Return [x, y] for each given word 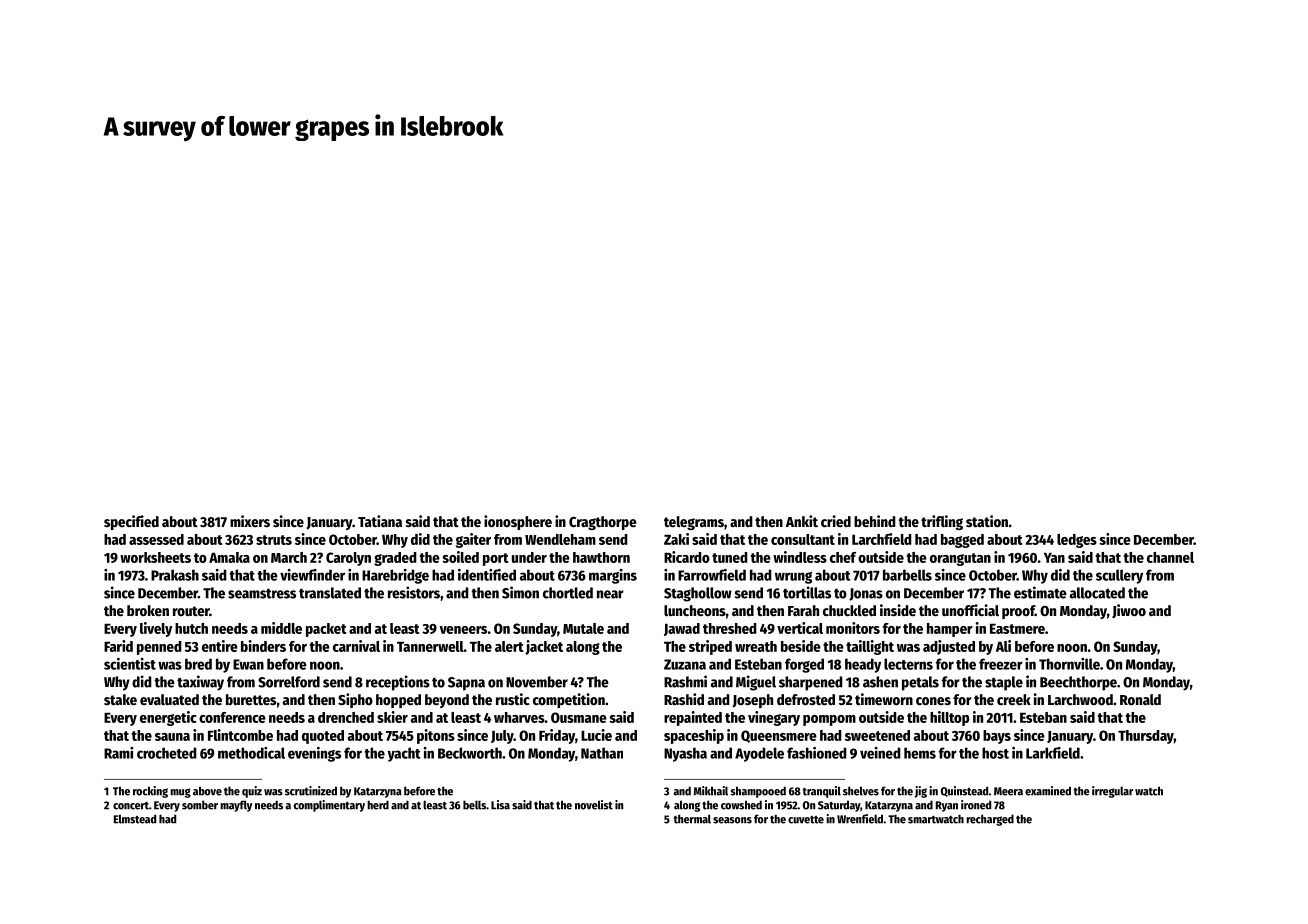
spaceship [694, 736]
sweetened [877, 735]
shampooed [758, 792]
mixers [250, 521]
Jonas [866, 594]
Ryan [947, 806]
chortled [568, 593]
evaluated [169, 699]
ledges [1077, 541]
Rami [118, 753]
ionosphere [518, 522]
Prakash [175, 575]
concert [131, 806]
